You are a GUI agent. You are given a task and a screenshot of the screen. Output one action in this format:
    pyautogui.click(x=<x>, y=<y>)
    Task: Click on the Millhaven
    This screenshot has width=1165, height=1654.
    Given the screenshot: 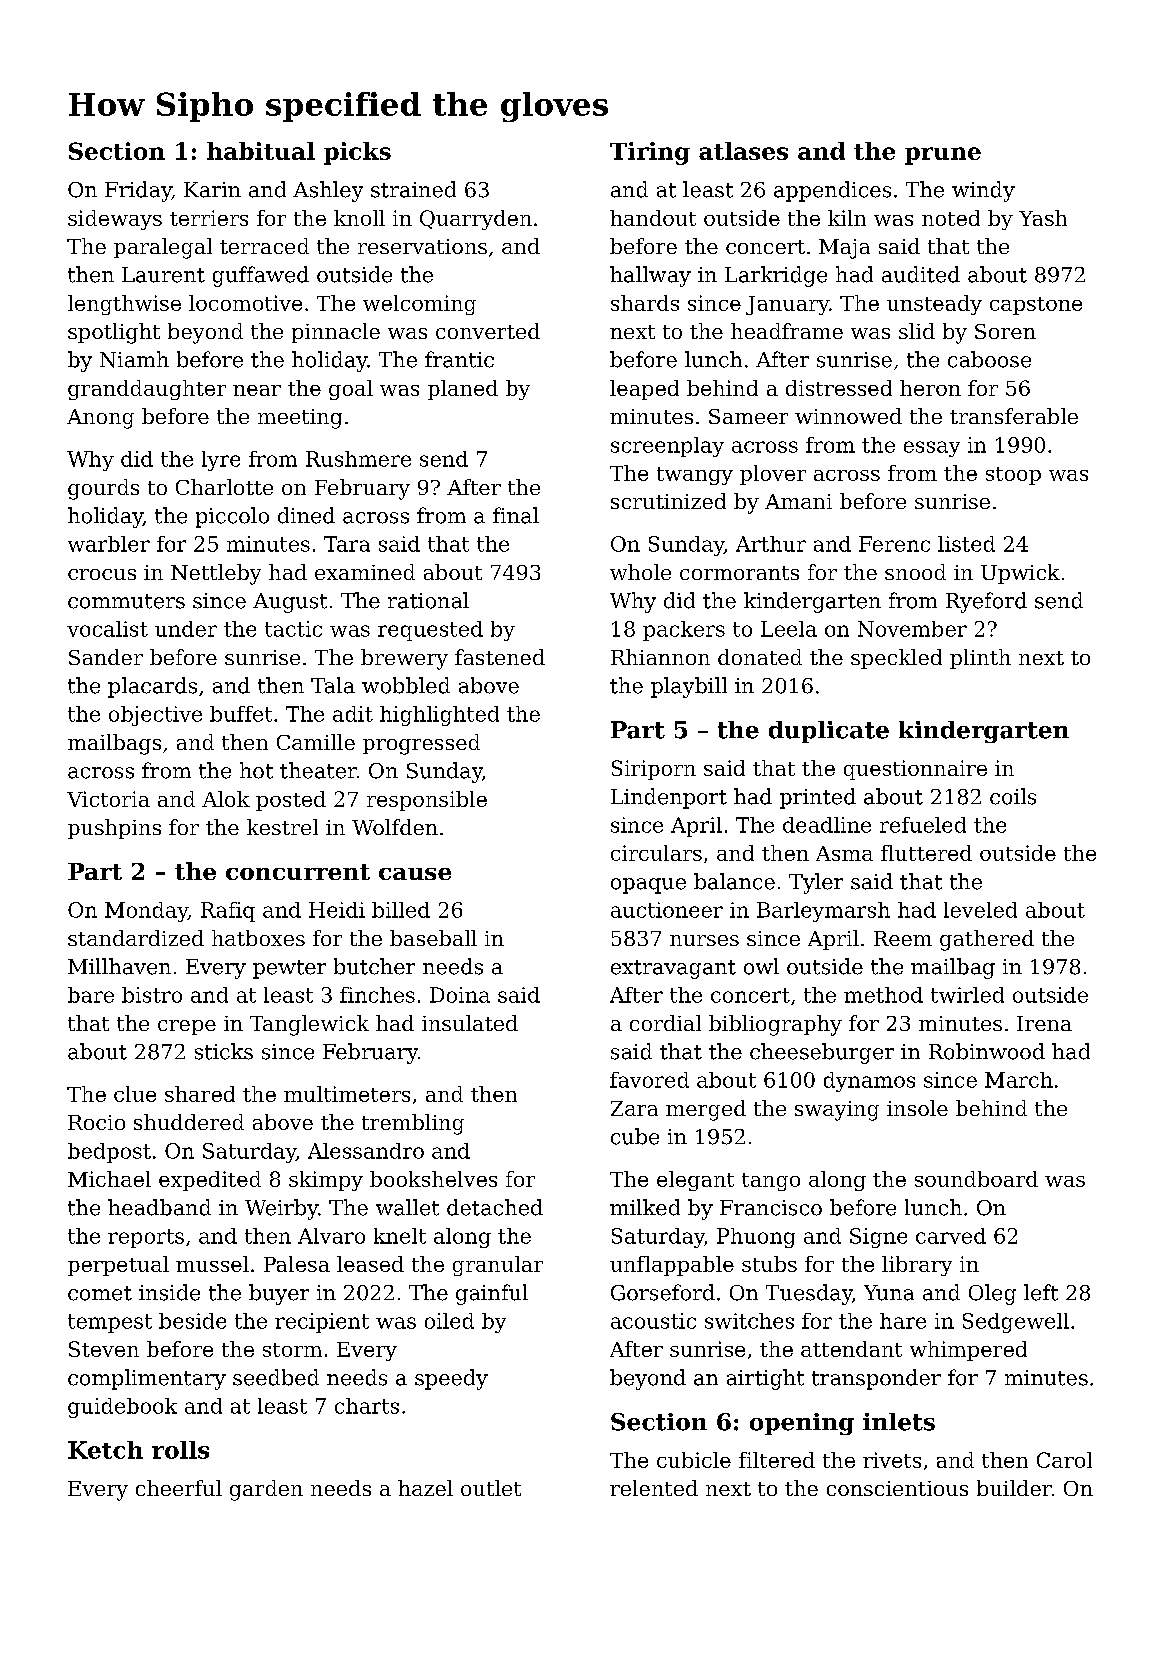 What is the action you would take?
    pyautogui.click(x=119, y=966)
